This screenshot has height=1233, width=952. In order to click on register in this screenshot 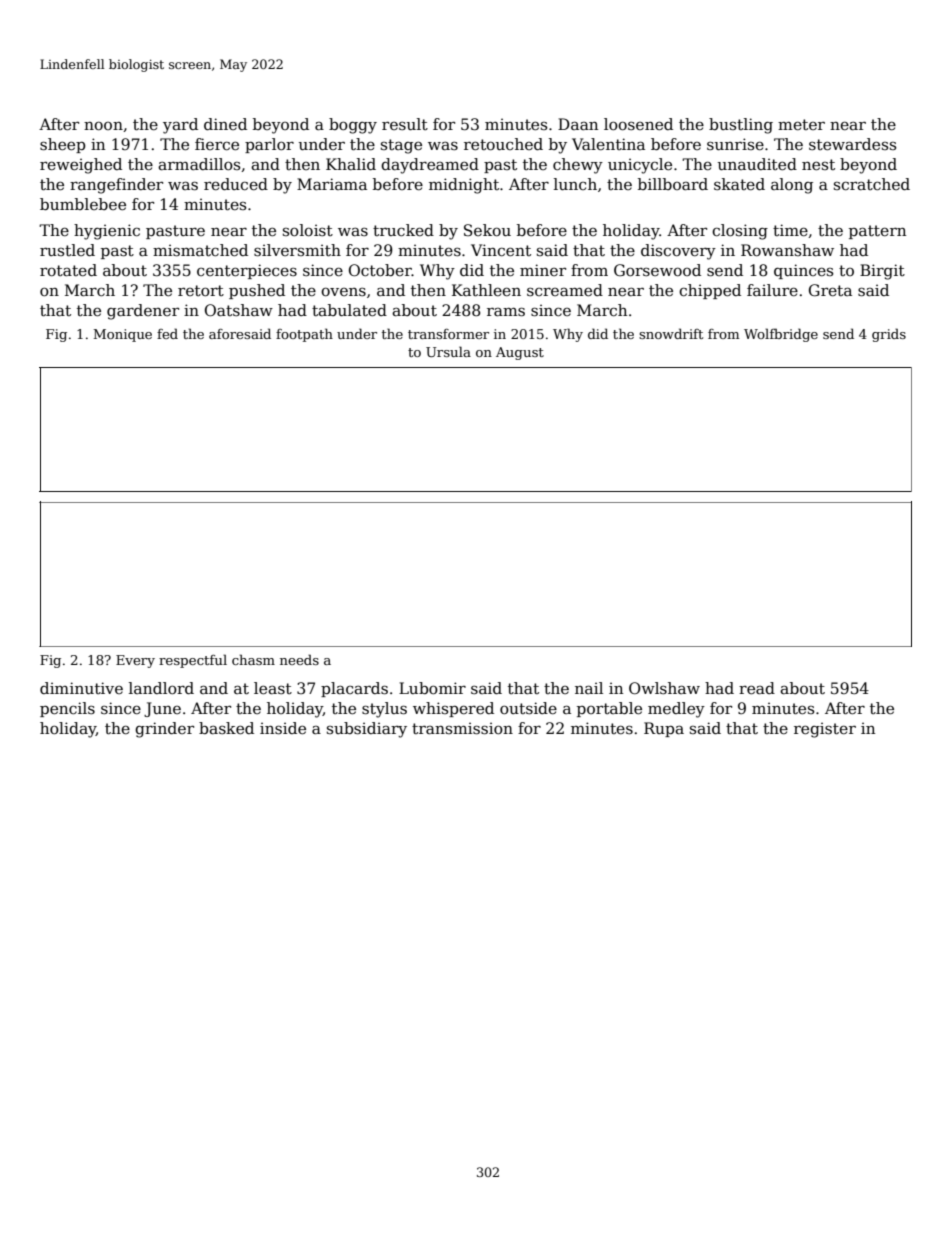, I will do `click(825, 730)`.
